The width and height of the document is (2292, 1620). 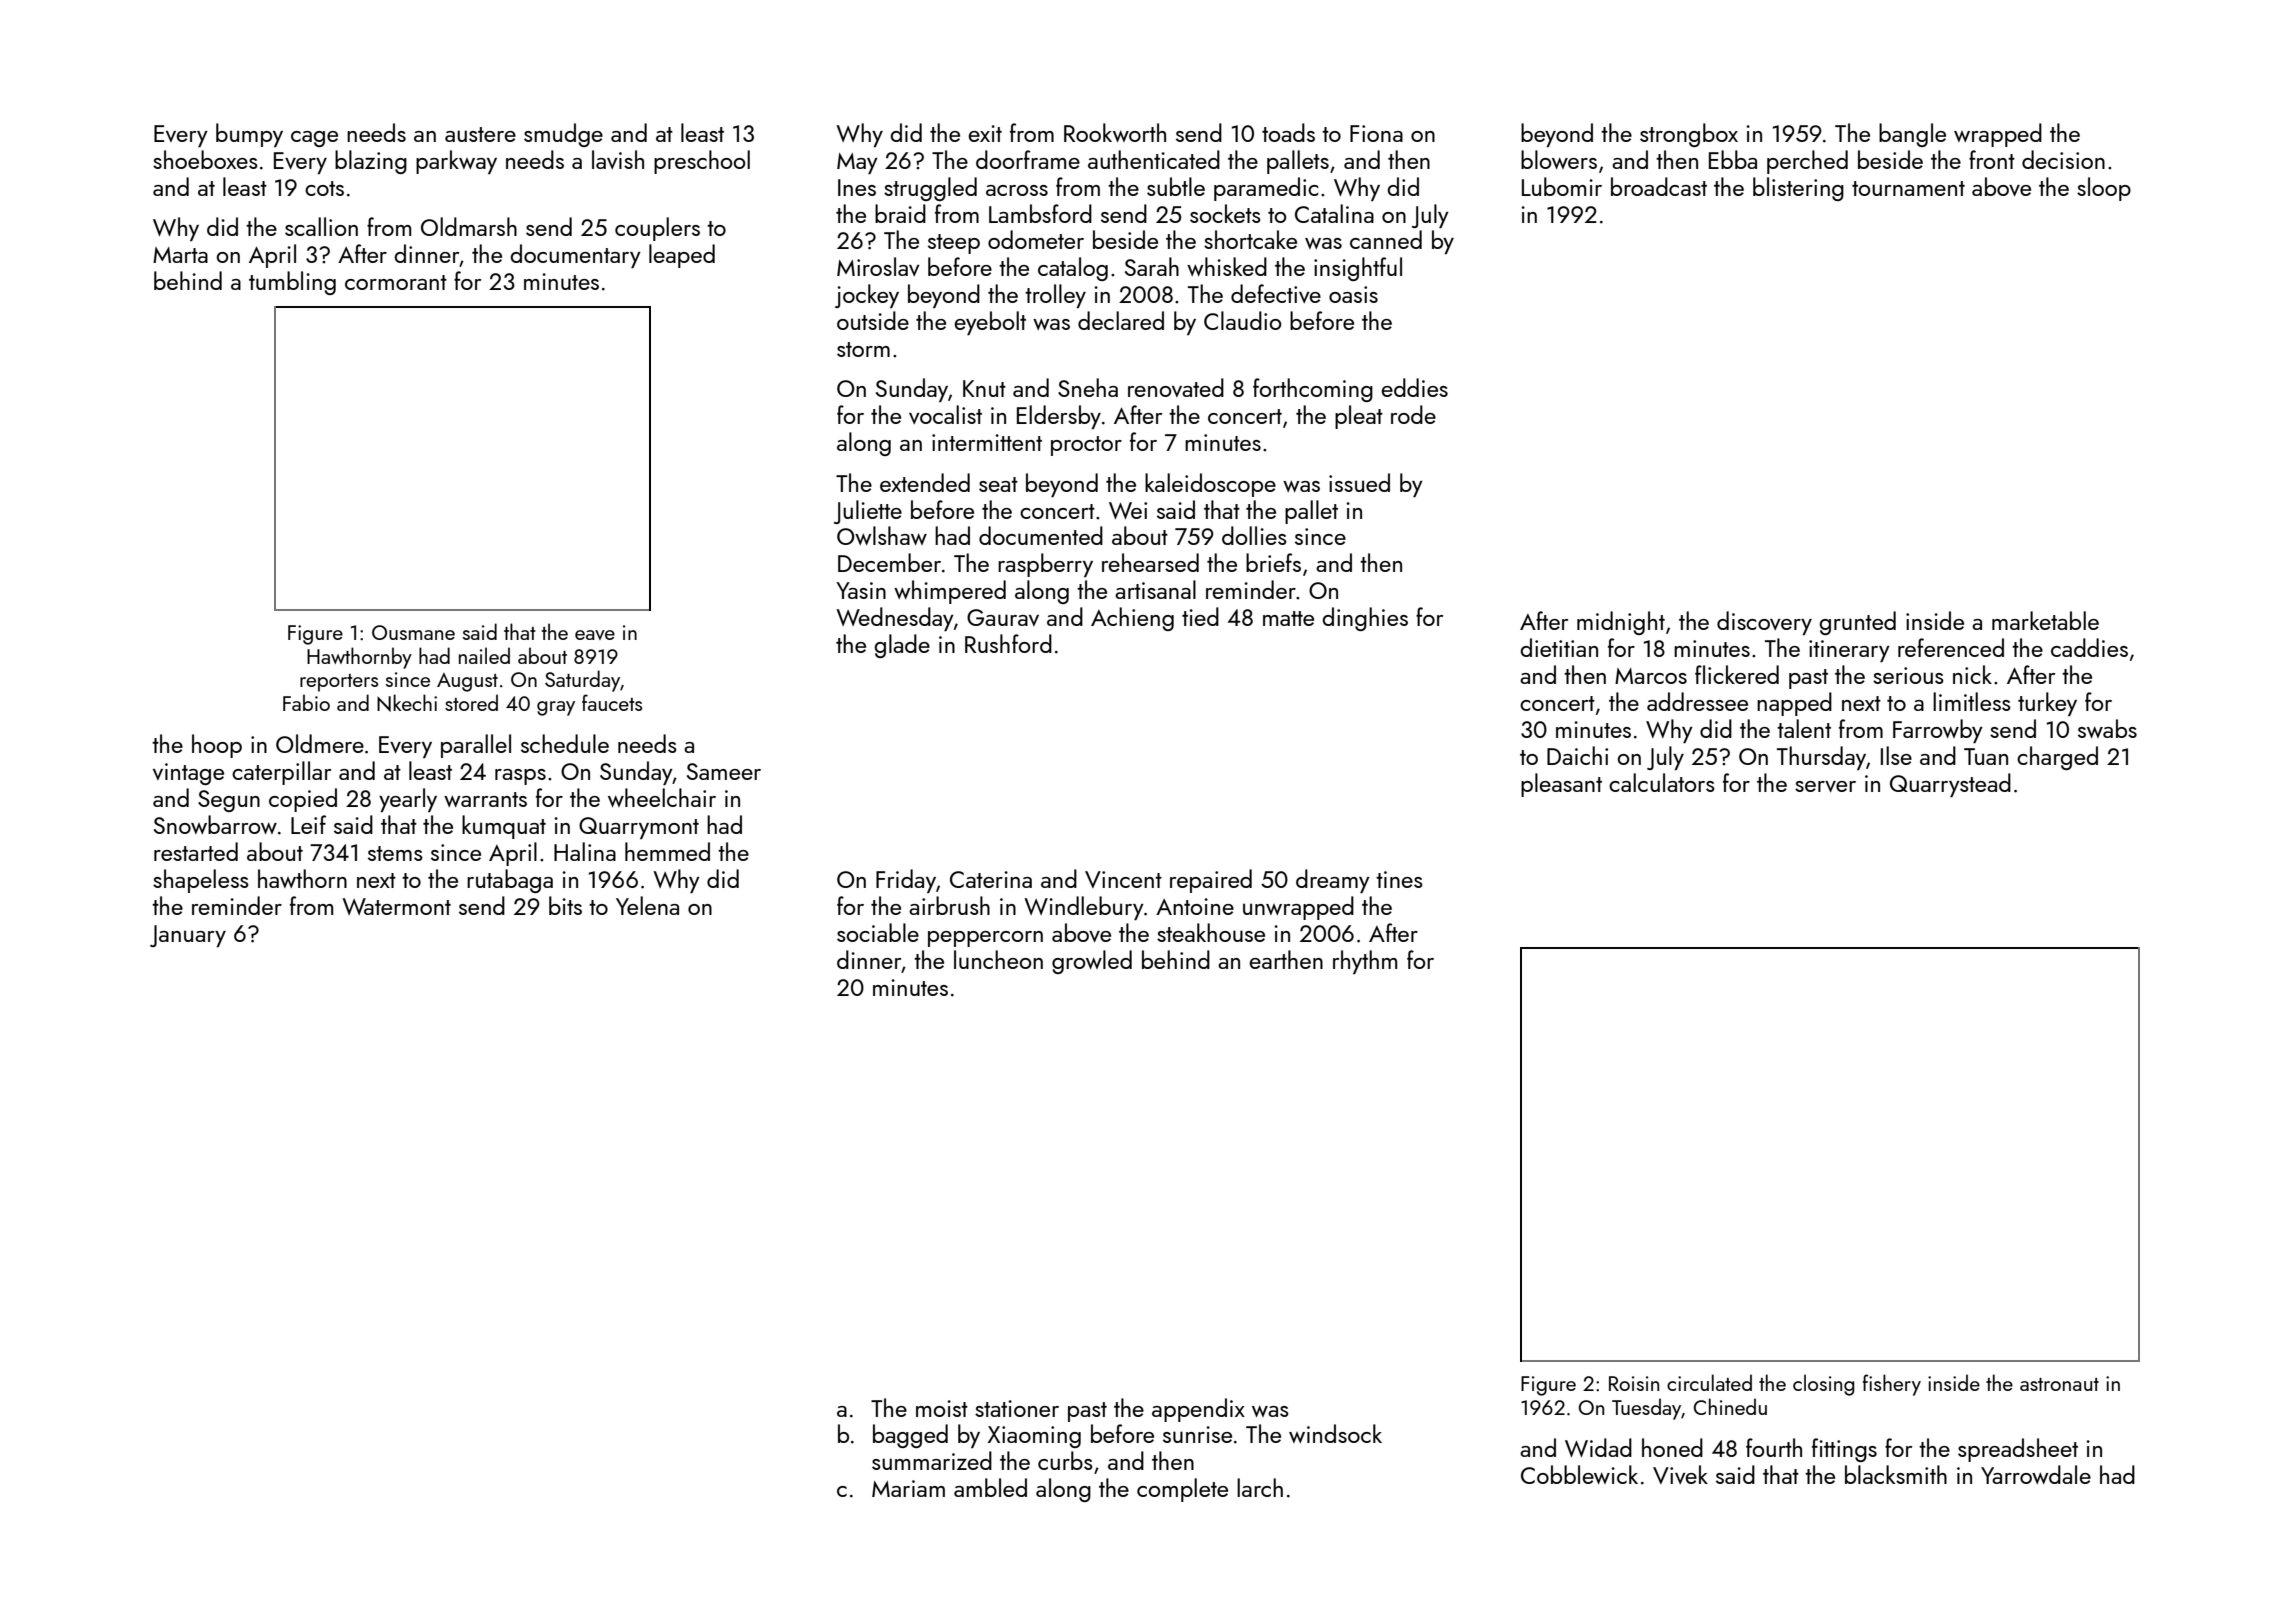 What do you see at coordinates (1288, 132) in the document?
I see `toads` at bounding box center [1288, 132].
